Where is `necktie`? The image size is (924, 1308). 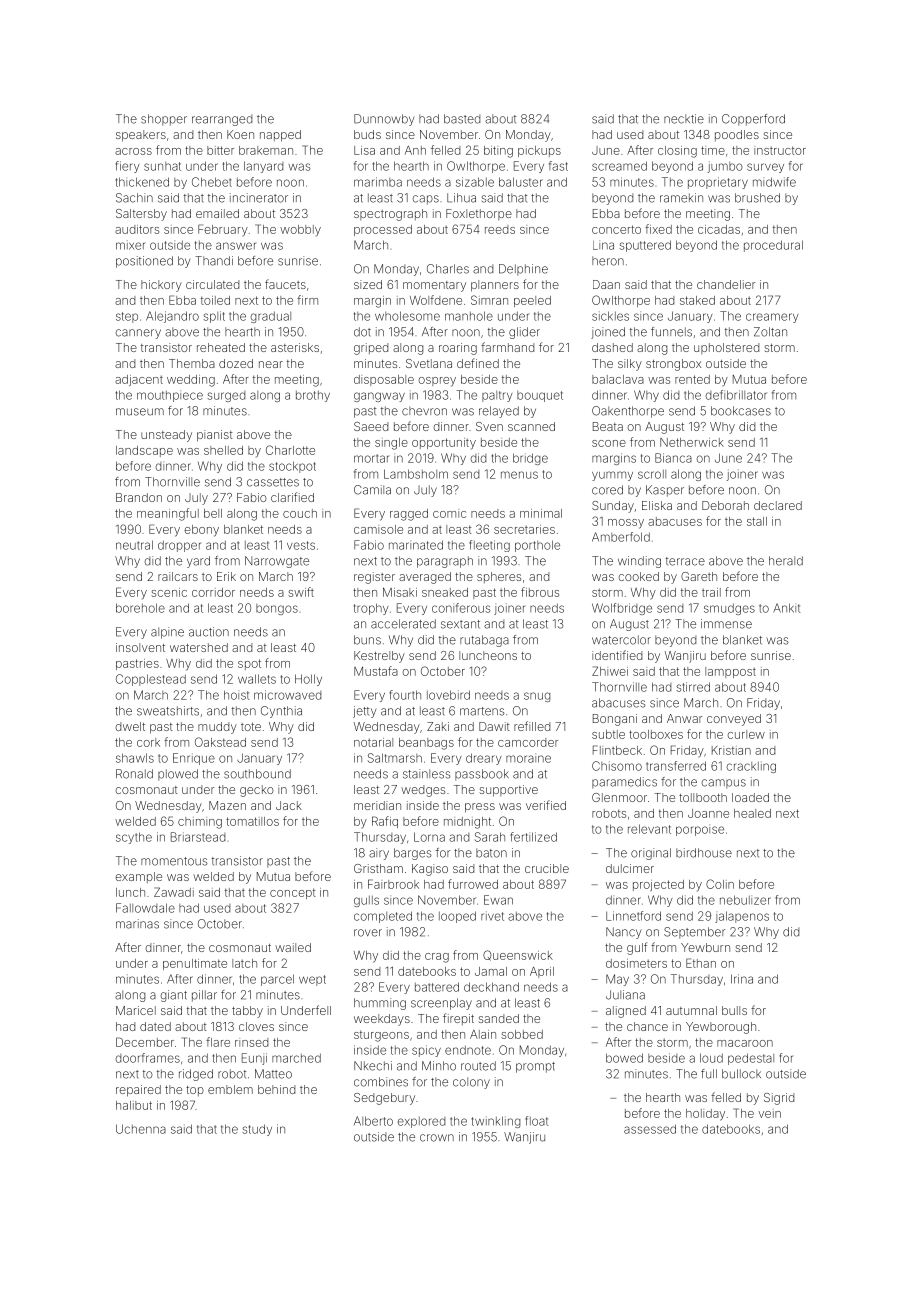
necktie is located at coordinates (684, 119).
